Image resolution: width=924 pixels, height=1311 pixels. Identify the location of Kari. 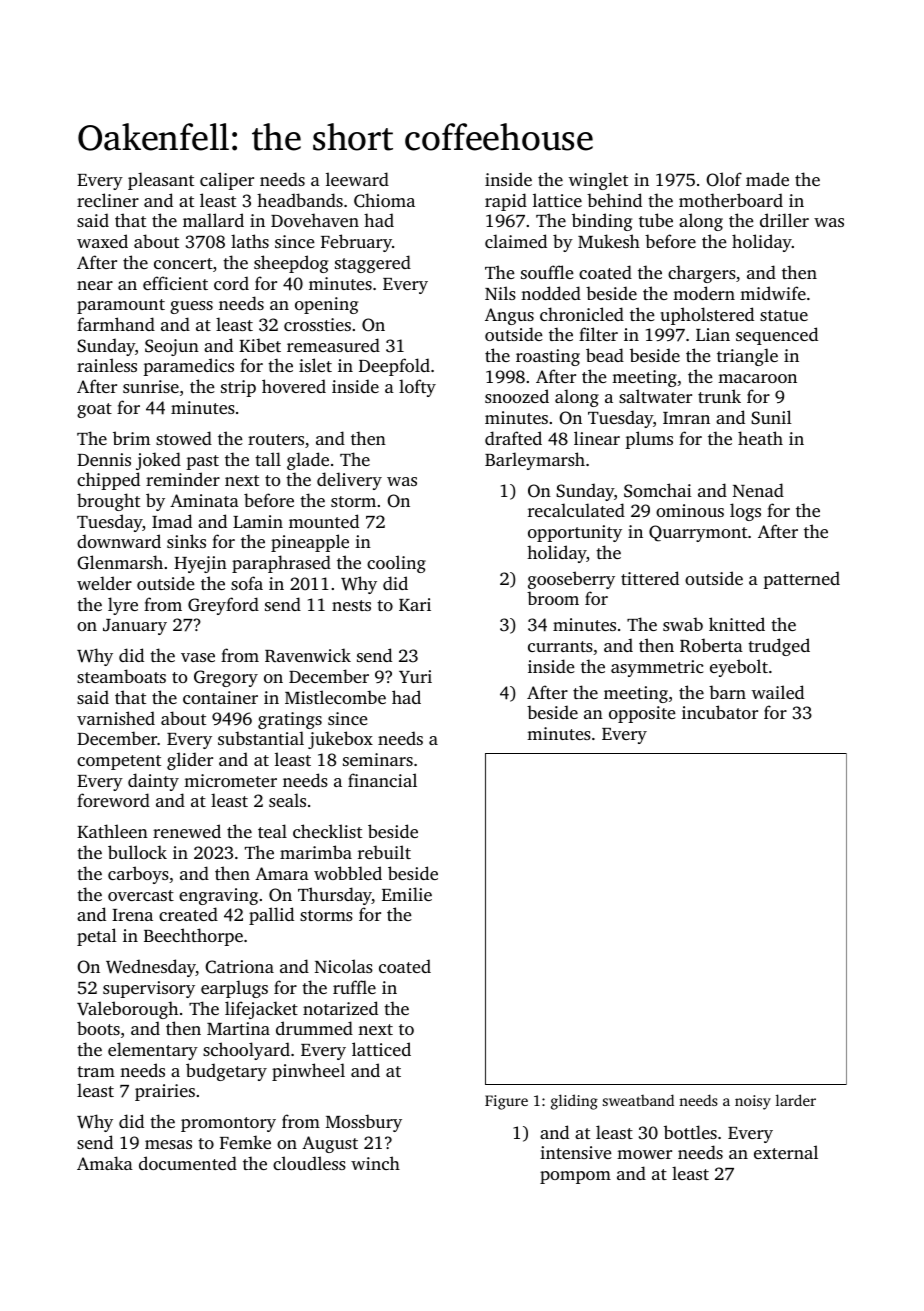
(415, 604).
